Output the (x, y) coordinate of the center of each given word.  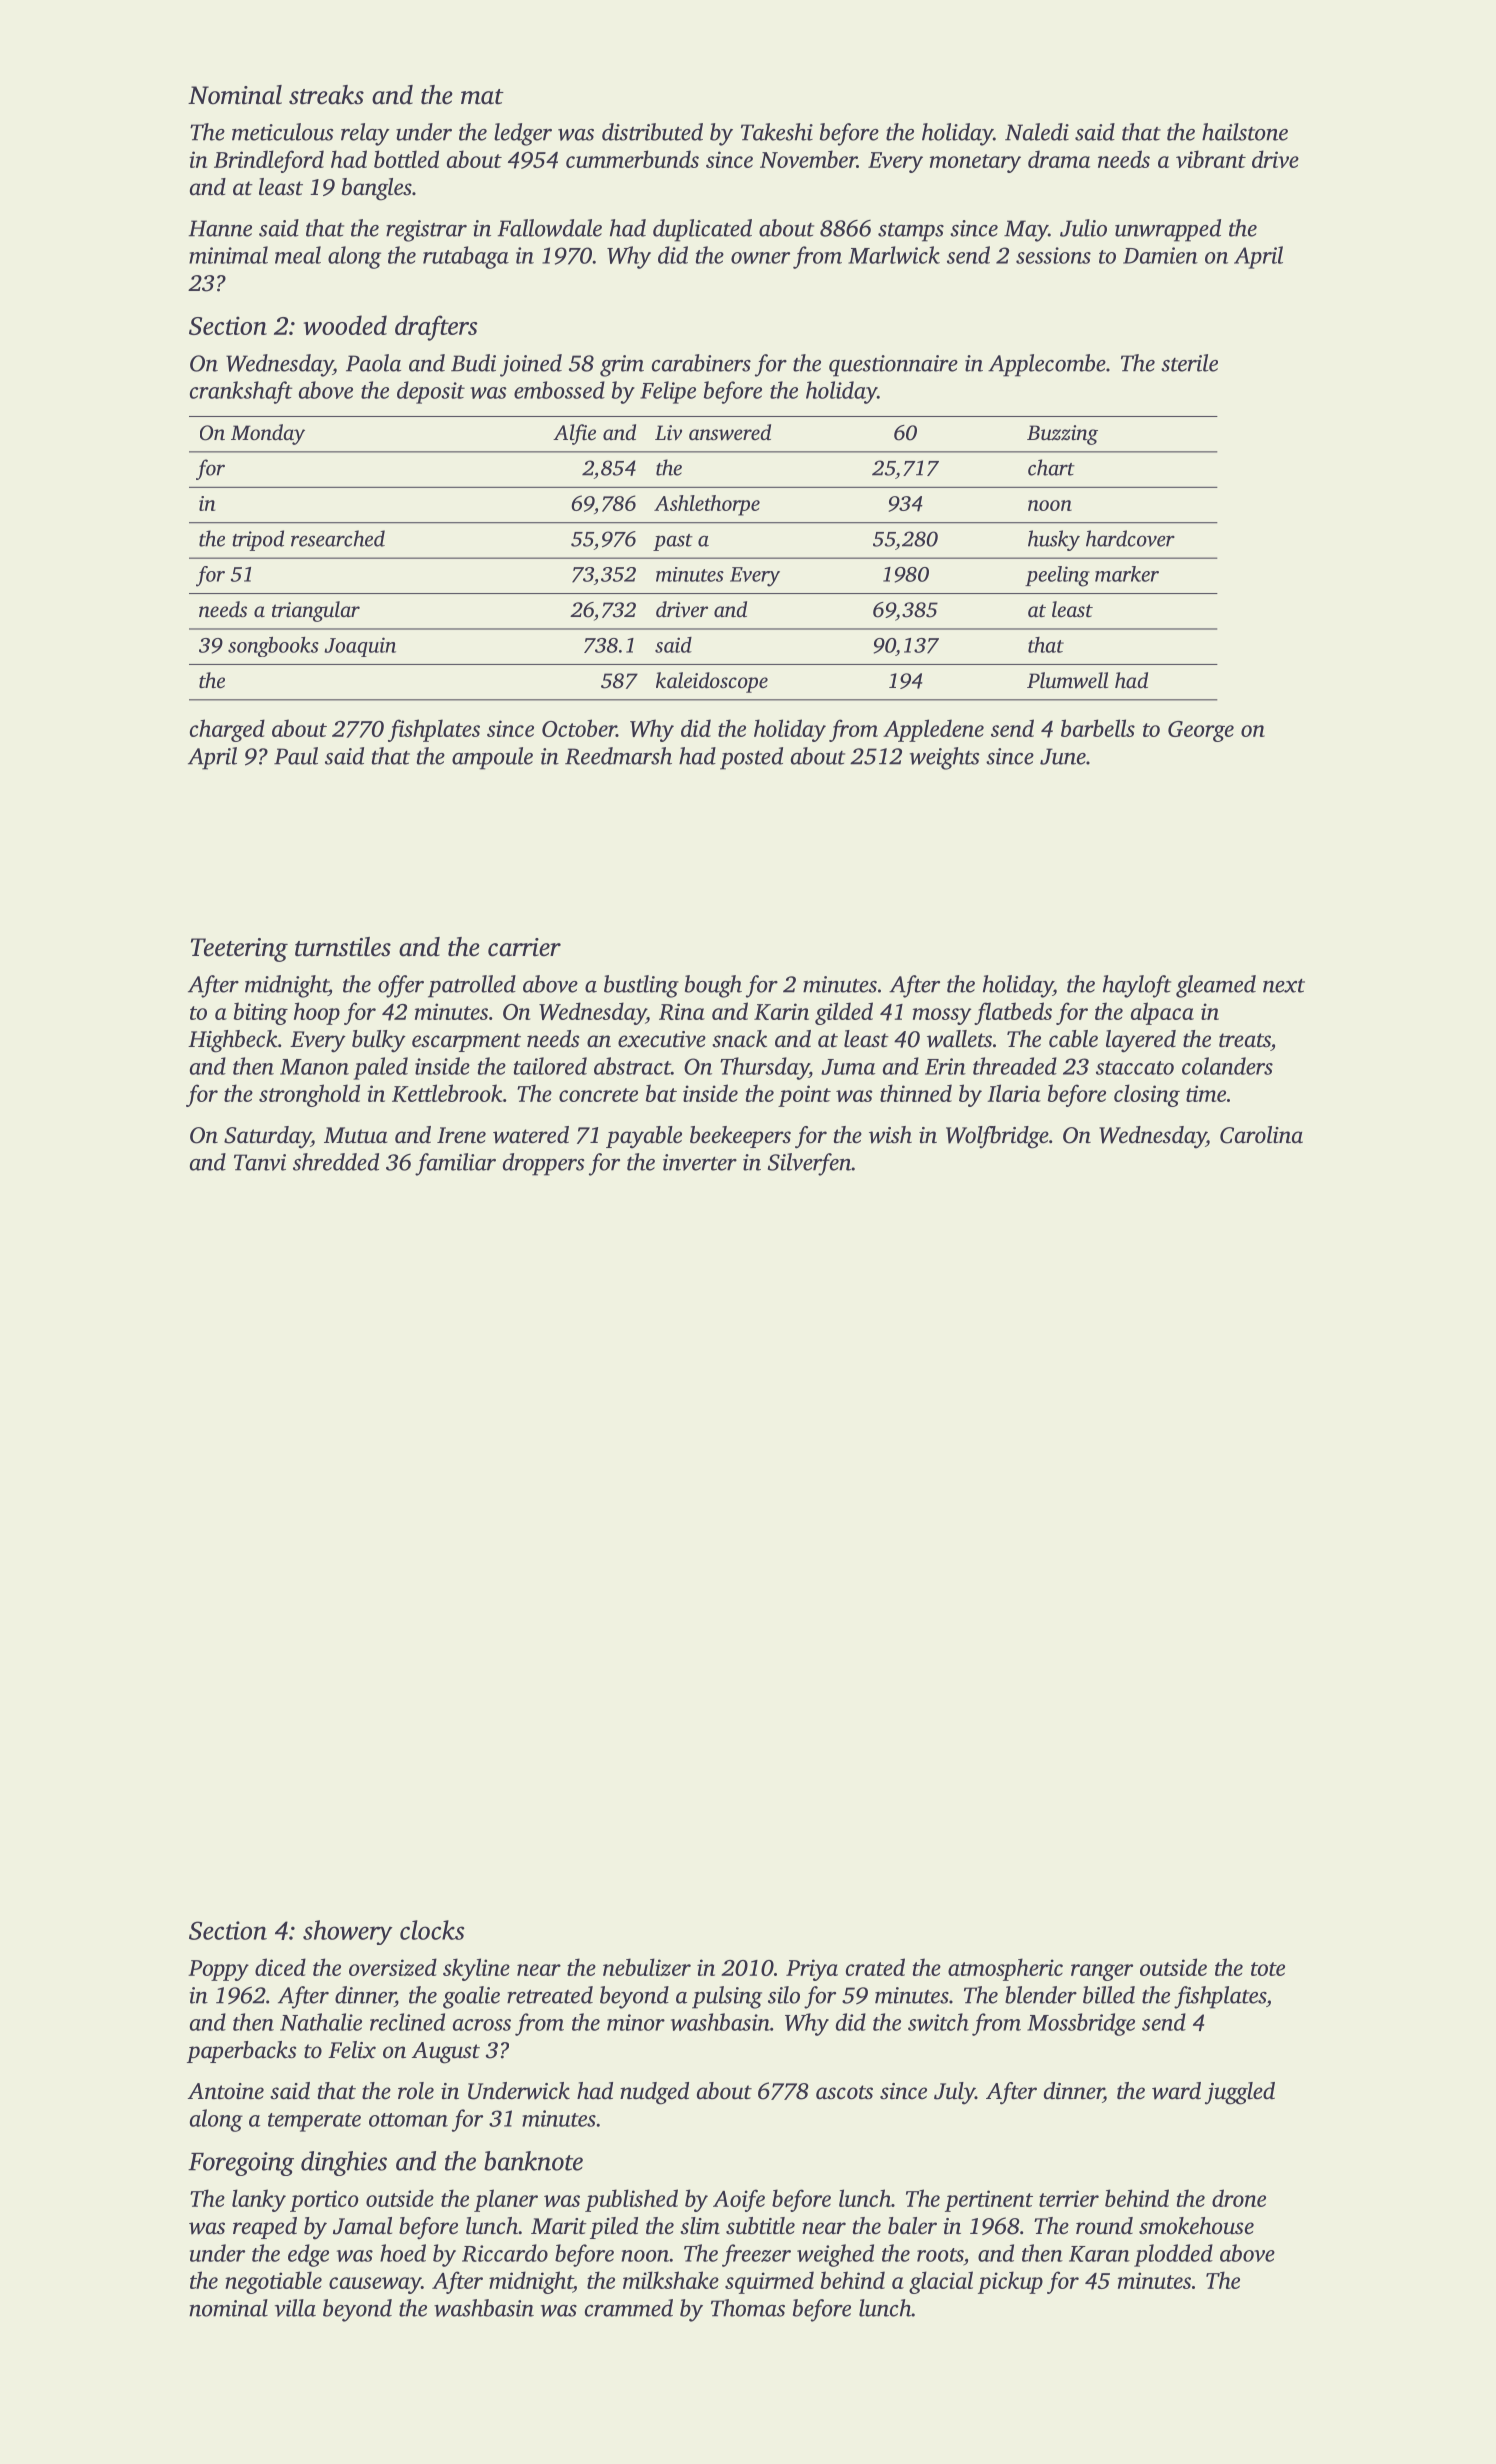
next (1284, 986)
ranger (1102, 1972)
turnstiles (343, 947)
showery (348, 1932)
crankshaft (241, 392)
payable (644, 1137)
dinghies (344, 2163)
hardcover (1130, 538)
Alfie (574, 434)
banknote (533, 2161)
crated (875, 1967)
